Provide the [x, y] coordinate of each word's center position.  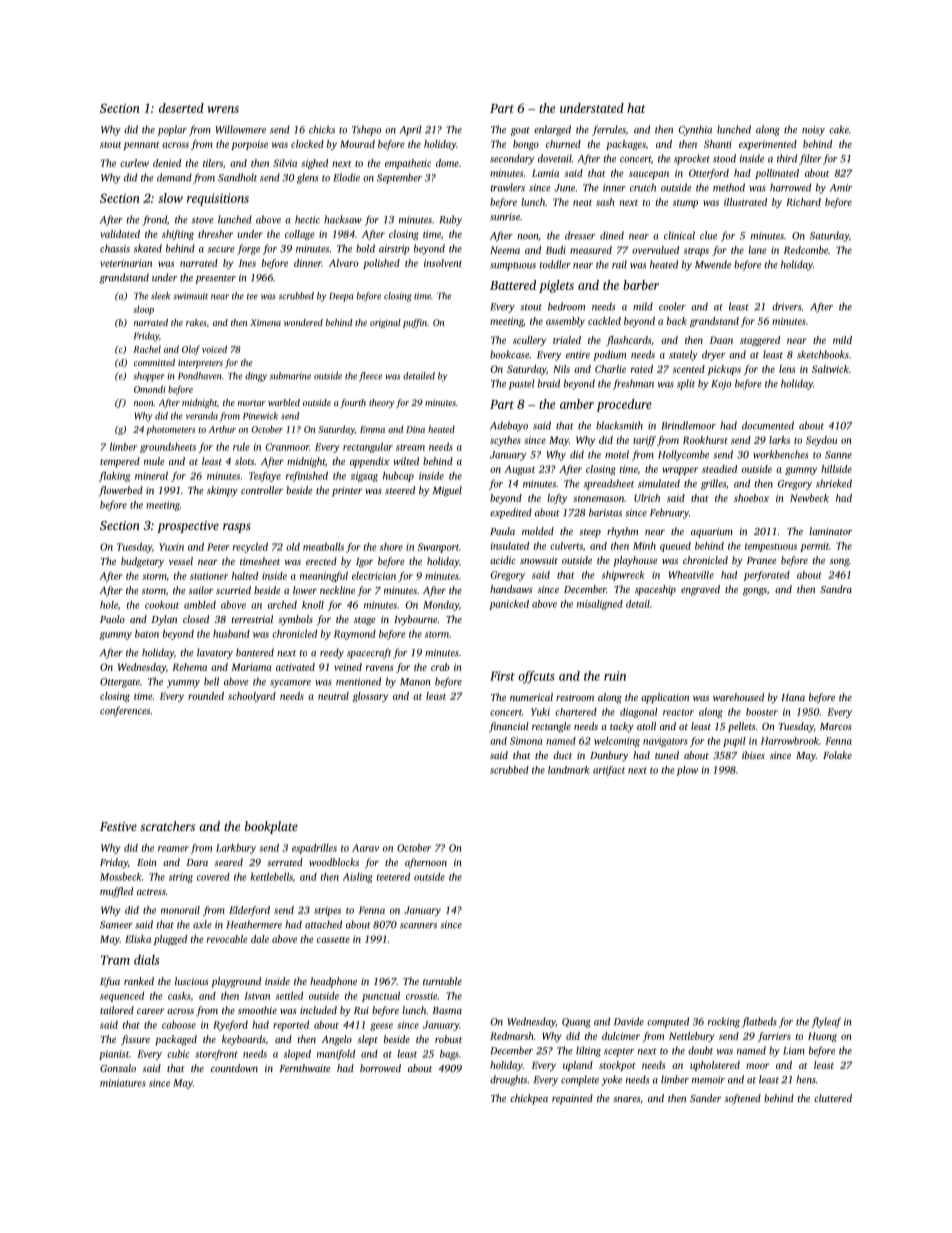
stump [685, 204]
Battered [513, 285]
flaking [115, 477]
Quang [576, 1023]
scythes [505, 441]
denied [167, 163]
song [839, 563]
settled [289, 996]
